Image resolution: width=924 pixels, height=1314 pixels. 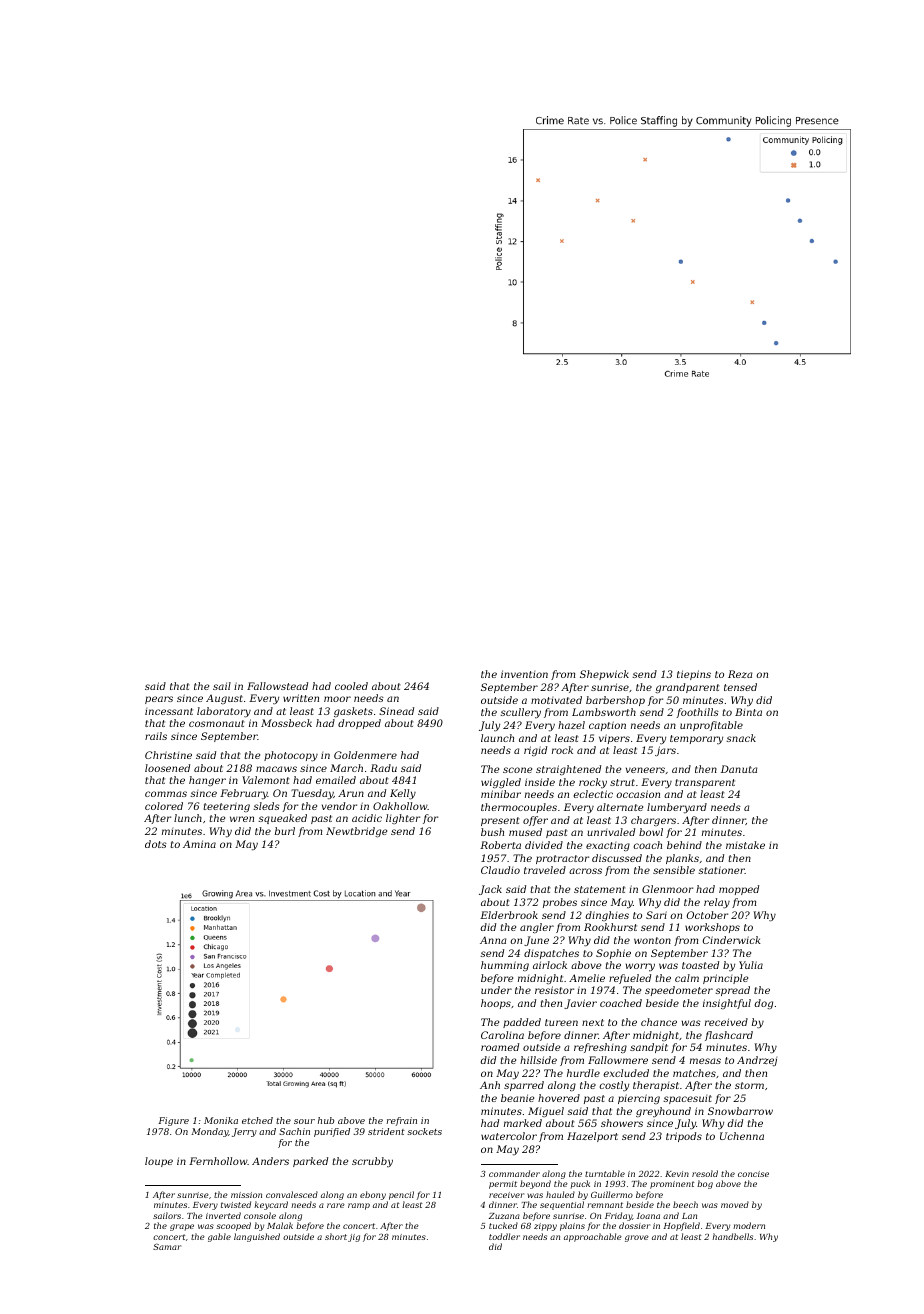 I want to click on Newtbridge, so click(x=356, y=832).
